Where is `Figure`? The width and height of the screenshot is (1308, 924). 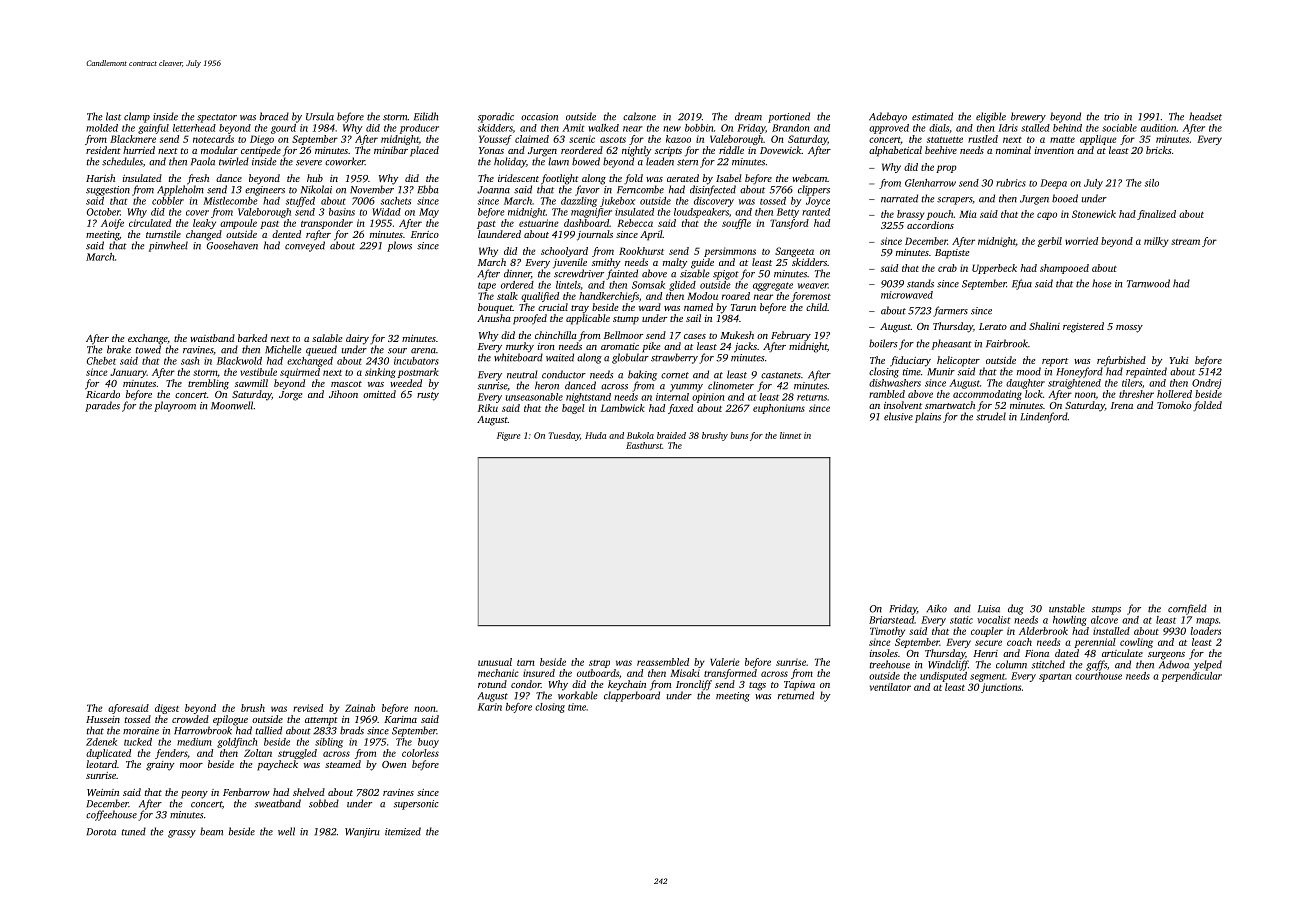 Figure is located at coordinates (508, 436).
